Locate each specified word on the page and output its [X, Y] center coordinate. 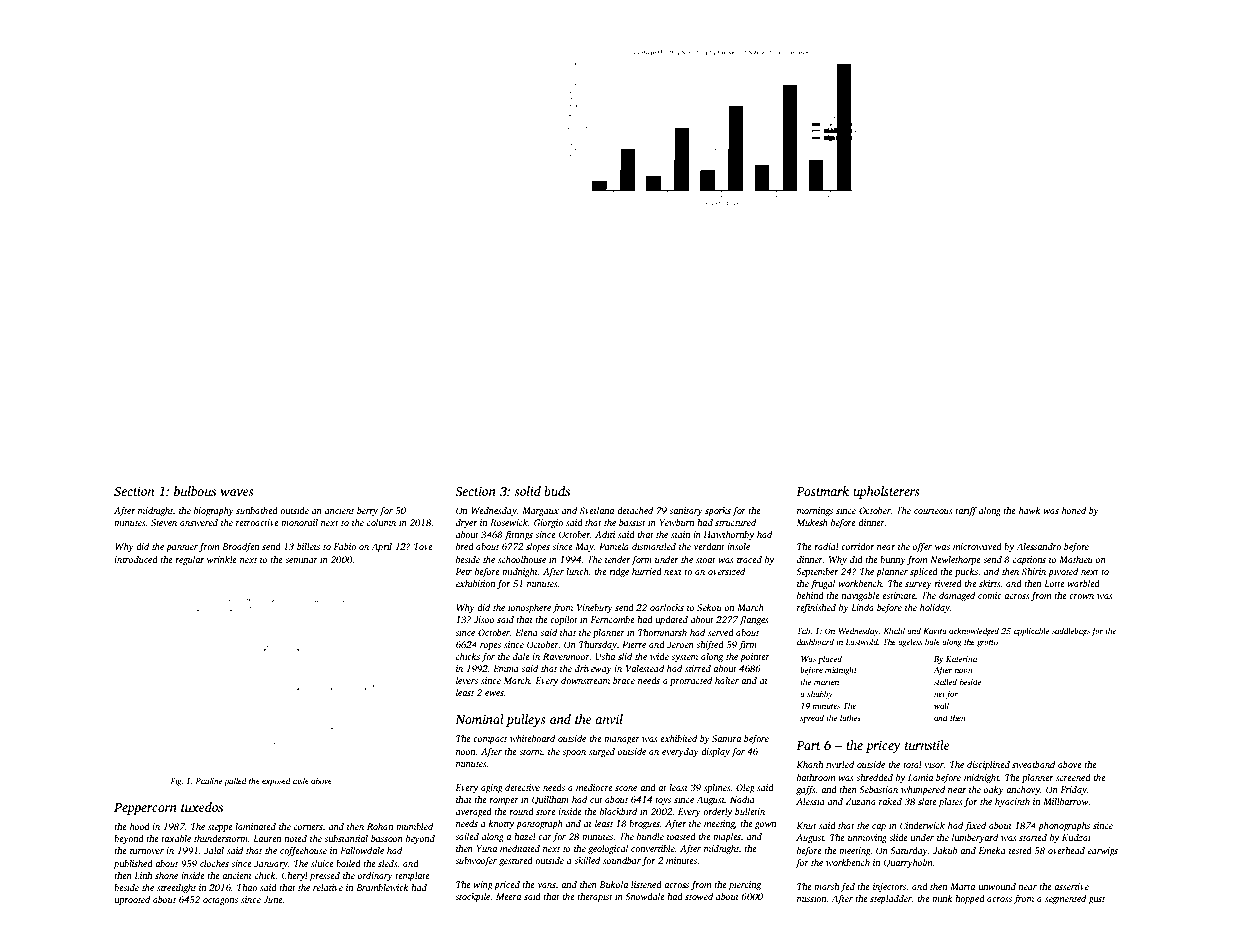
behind [810, 595]
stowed [699, 896]
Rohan [380, 826]
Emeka [992, 850]
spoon [574, 753]
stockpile [472, 897]
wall [941, 705]
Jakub [945, 850]
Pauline [209, 780]
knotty [501, 824]
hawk [1030, 510]
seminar [301, 559]
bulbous [195, 491]
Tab [803, 630]
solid [527, 491]
